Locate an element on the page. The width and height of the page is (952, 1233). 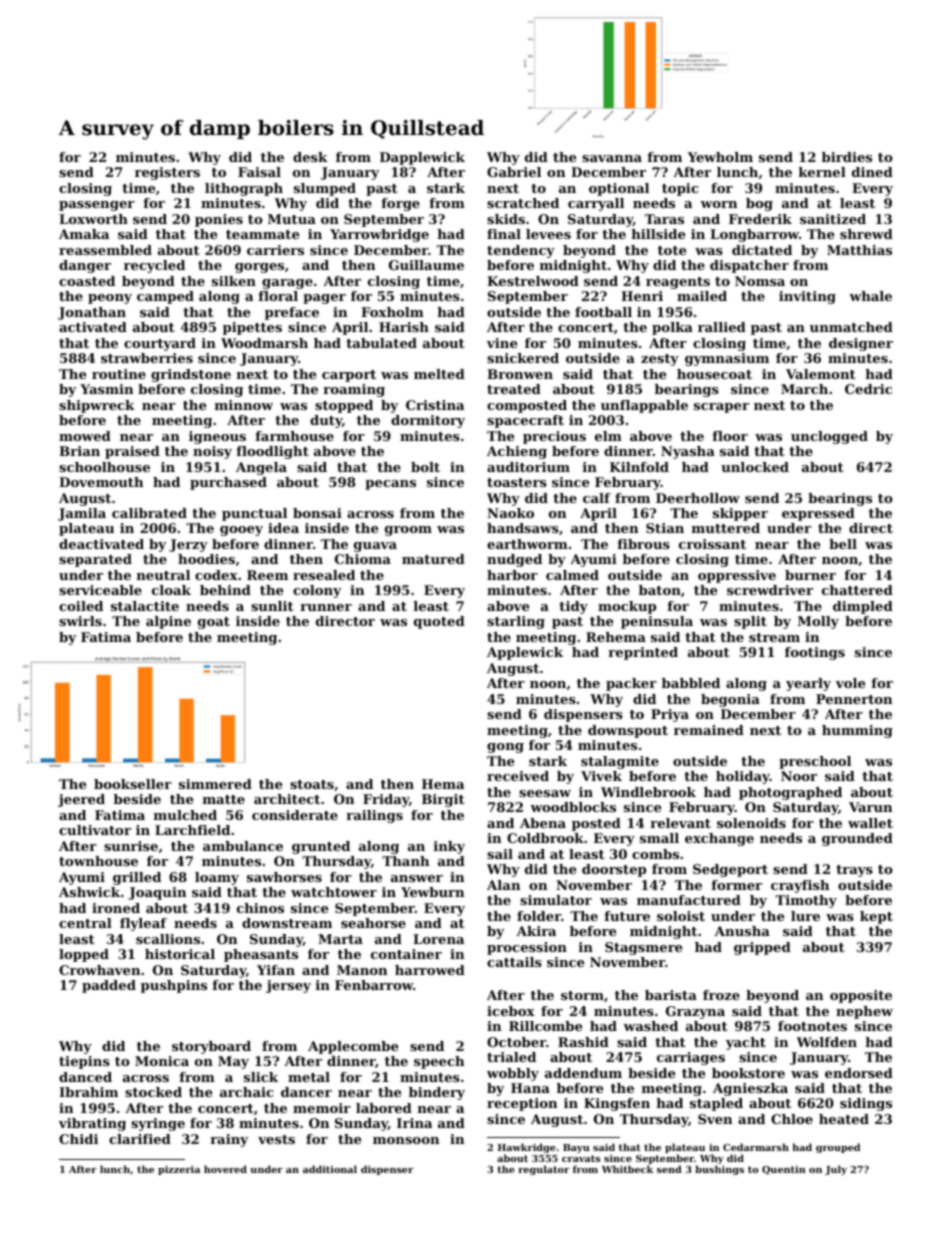
elm is located at coordinates (608, 436).
